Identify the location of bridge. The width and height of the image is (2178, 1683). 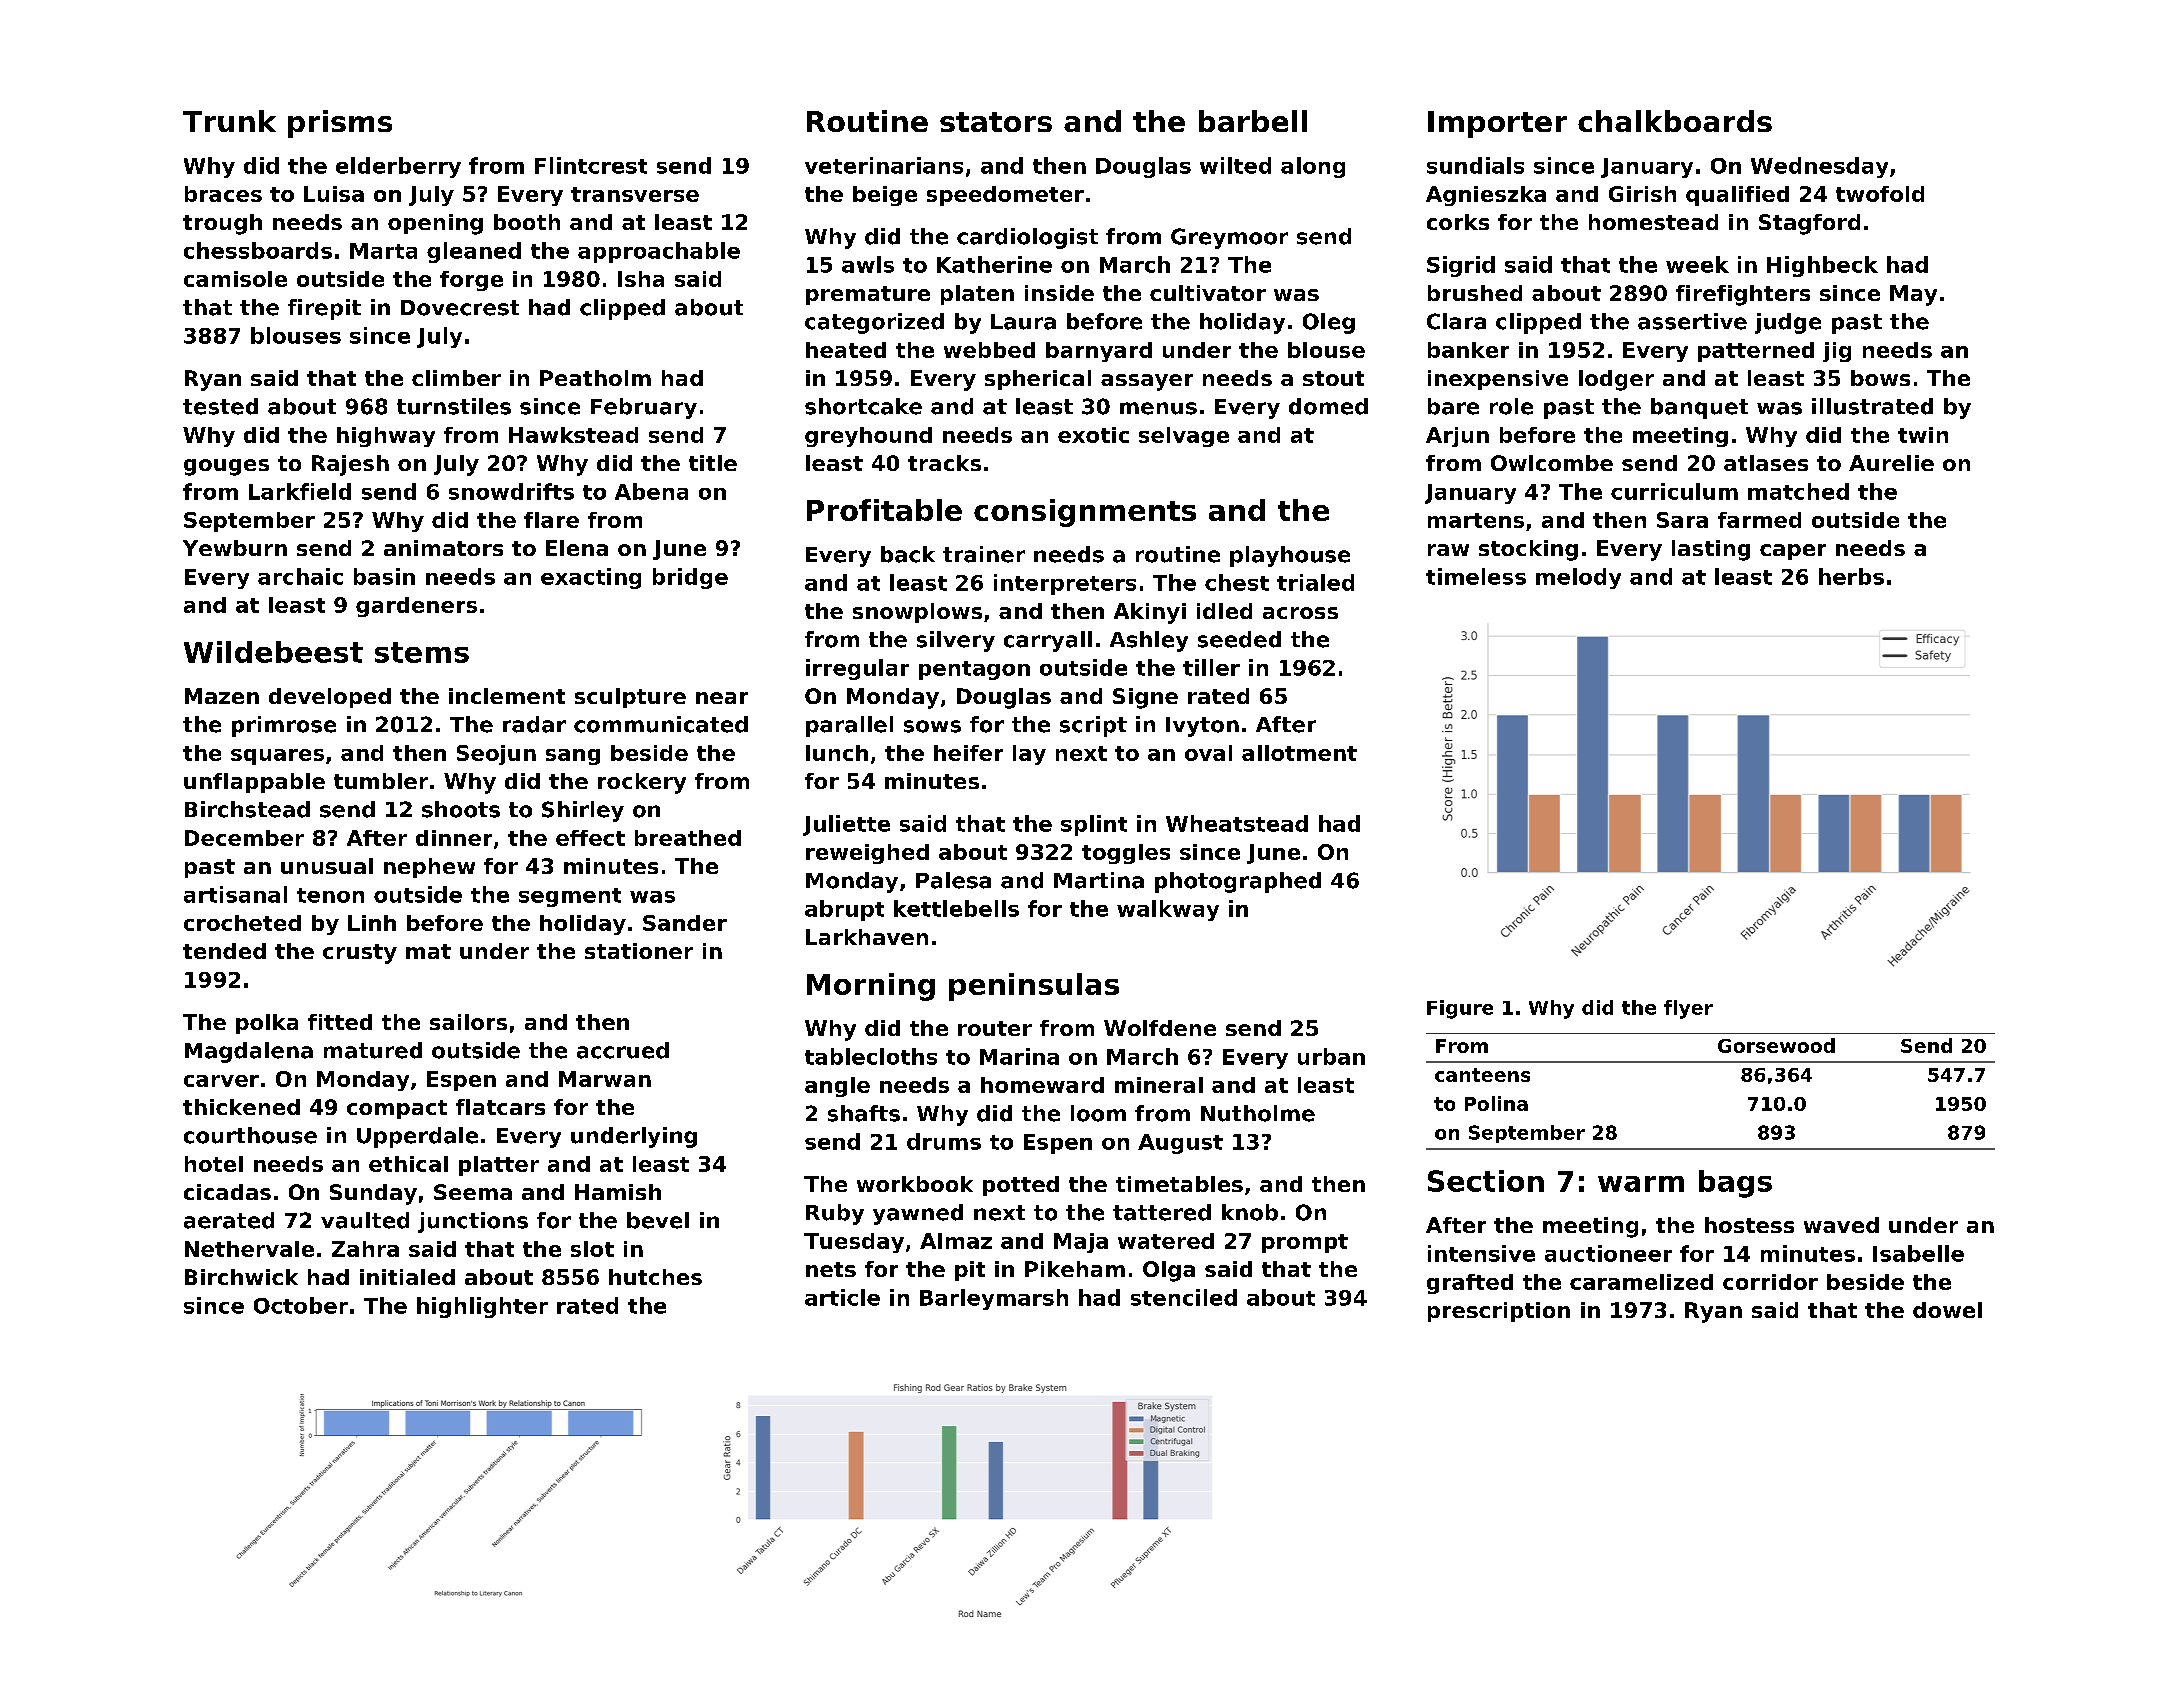
(690, 578).
